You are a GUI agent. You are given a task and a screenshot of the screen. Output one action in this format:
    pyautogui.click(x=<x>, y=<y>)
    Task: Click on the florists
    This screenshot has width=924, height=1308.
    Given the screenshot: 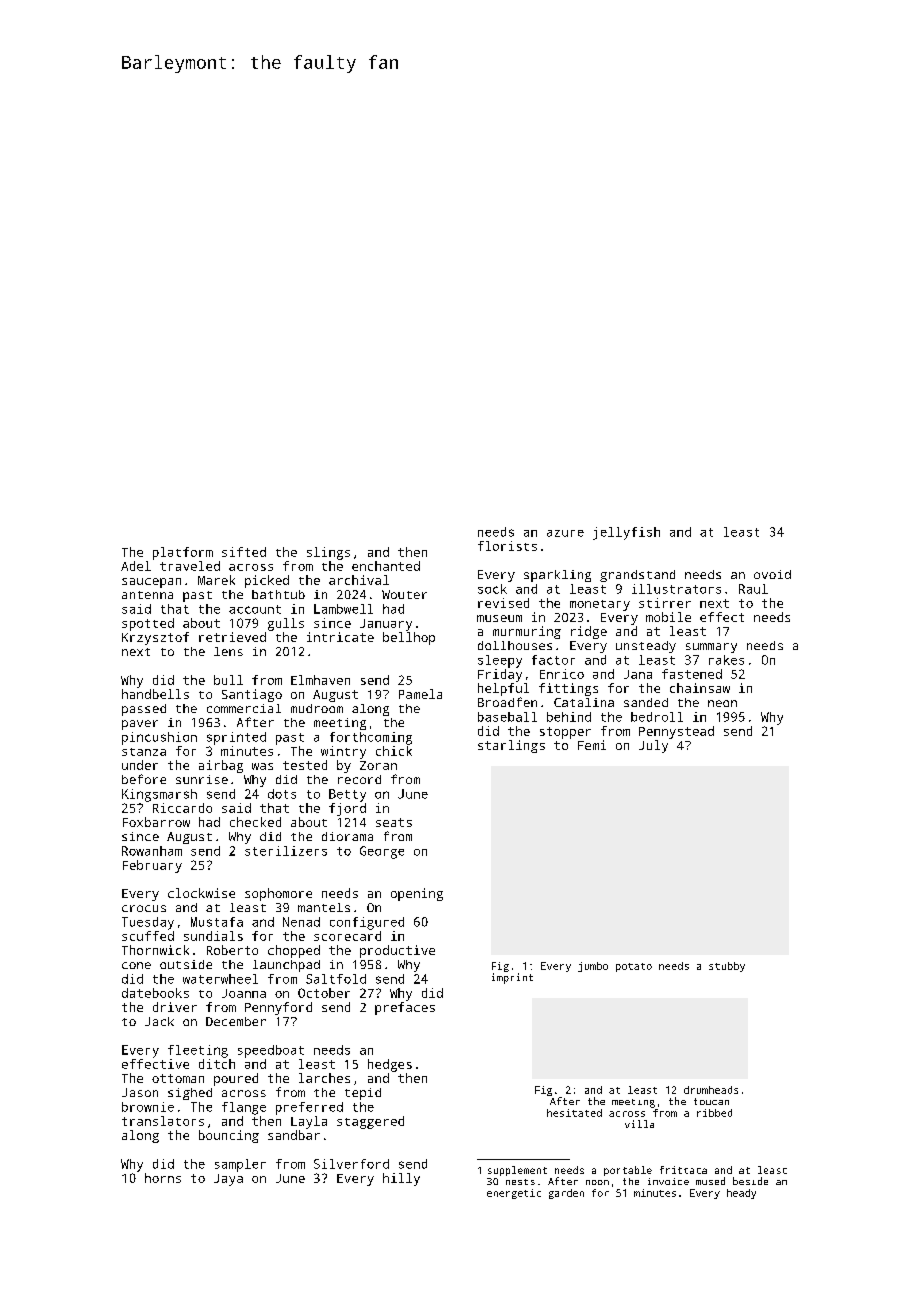 What is the action you would take?
    pyautogui.click(x=507, y=546)
